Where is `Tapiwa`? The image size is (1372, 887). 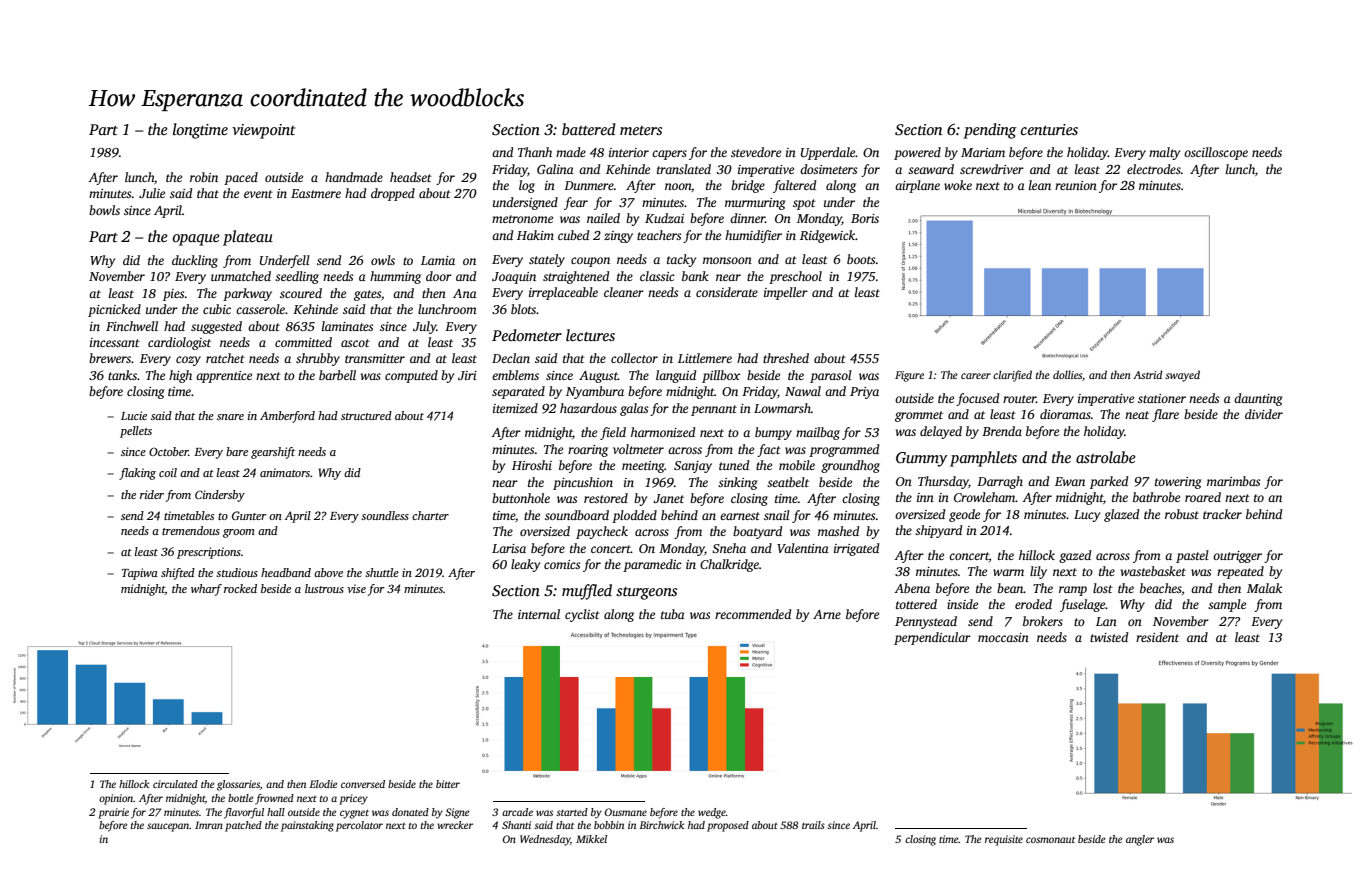 Tapiwa is located at coordinates (140, 574).
